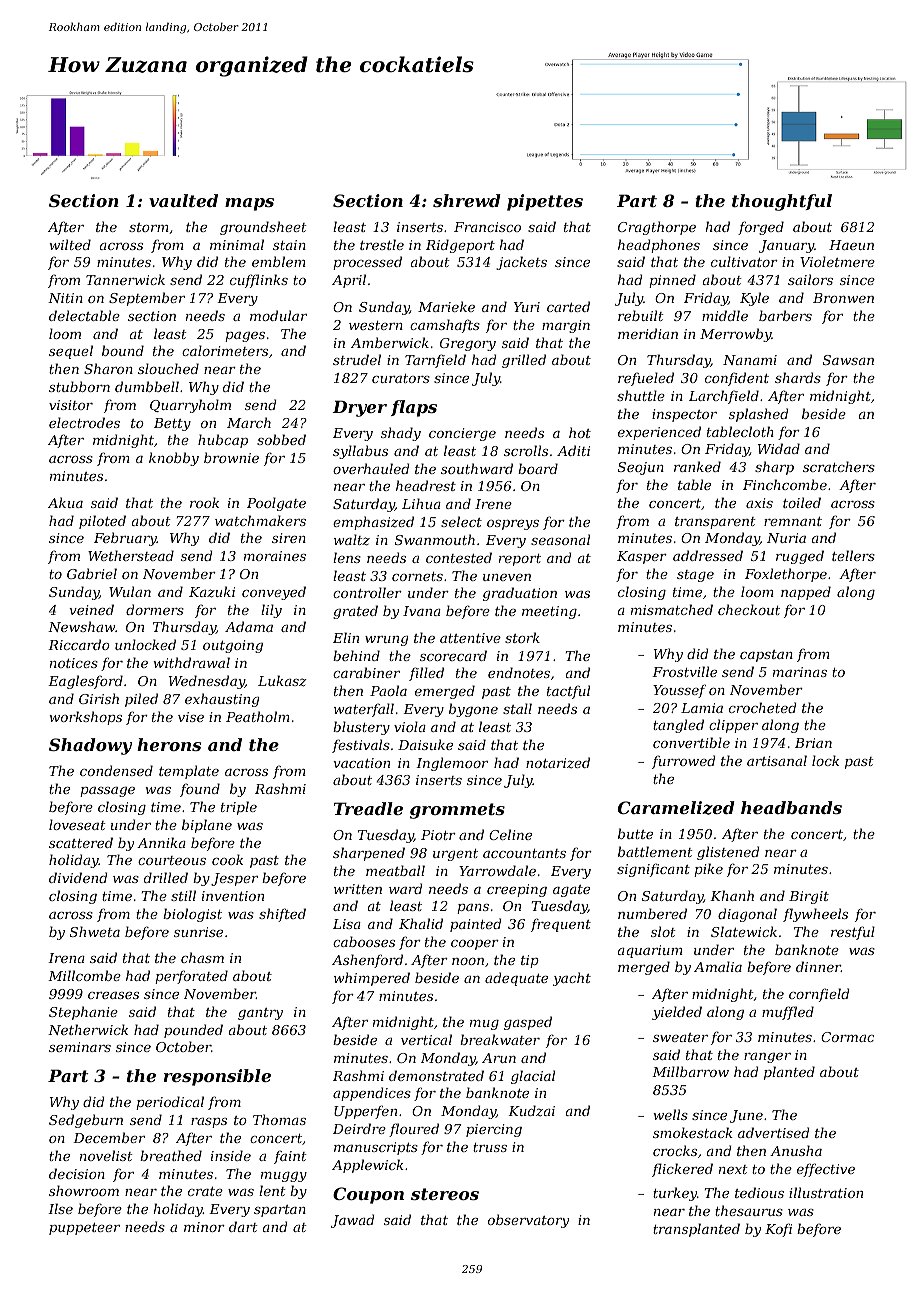 This screenshot has height=1308, width=924. I want to click on template, so click(189, 772).
